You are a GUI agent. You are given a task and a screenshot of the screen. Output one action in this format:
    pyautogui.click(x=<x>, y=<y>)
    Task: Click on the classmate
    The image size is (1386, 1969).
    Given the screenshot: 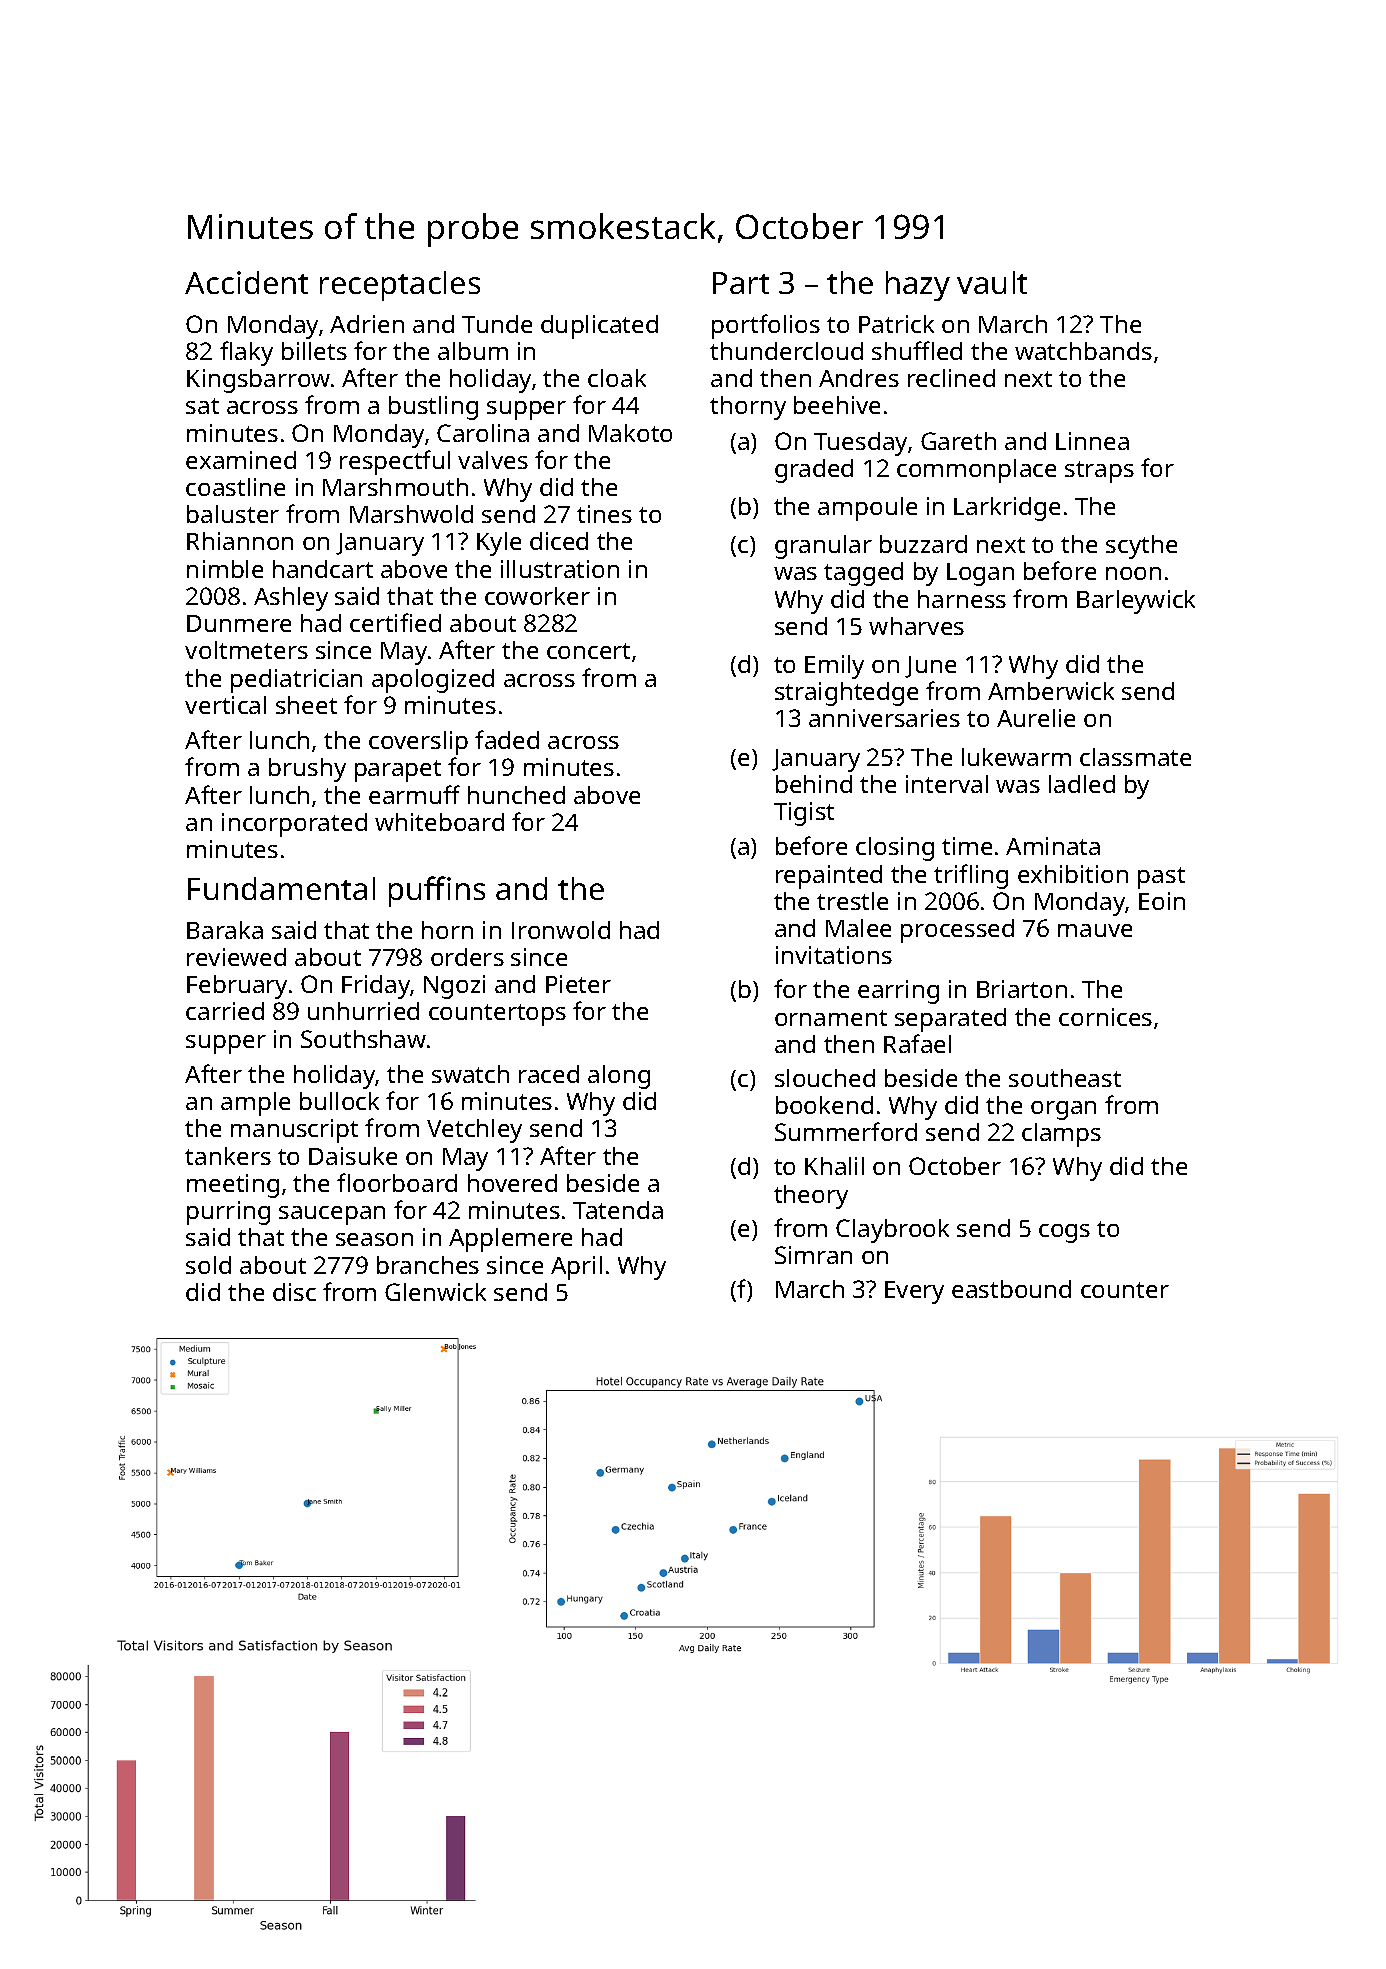 What is the action you would take?
    pyautogui.click(x=1135, y=757)
